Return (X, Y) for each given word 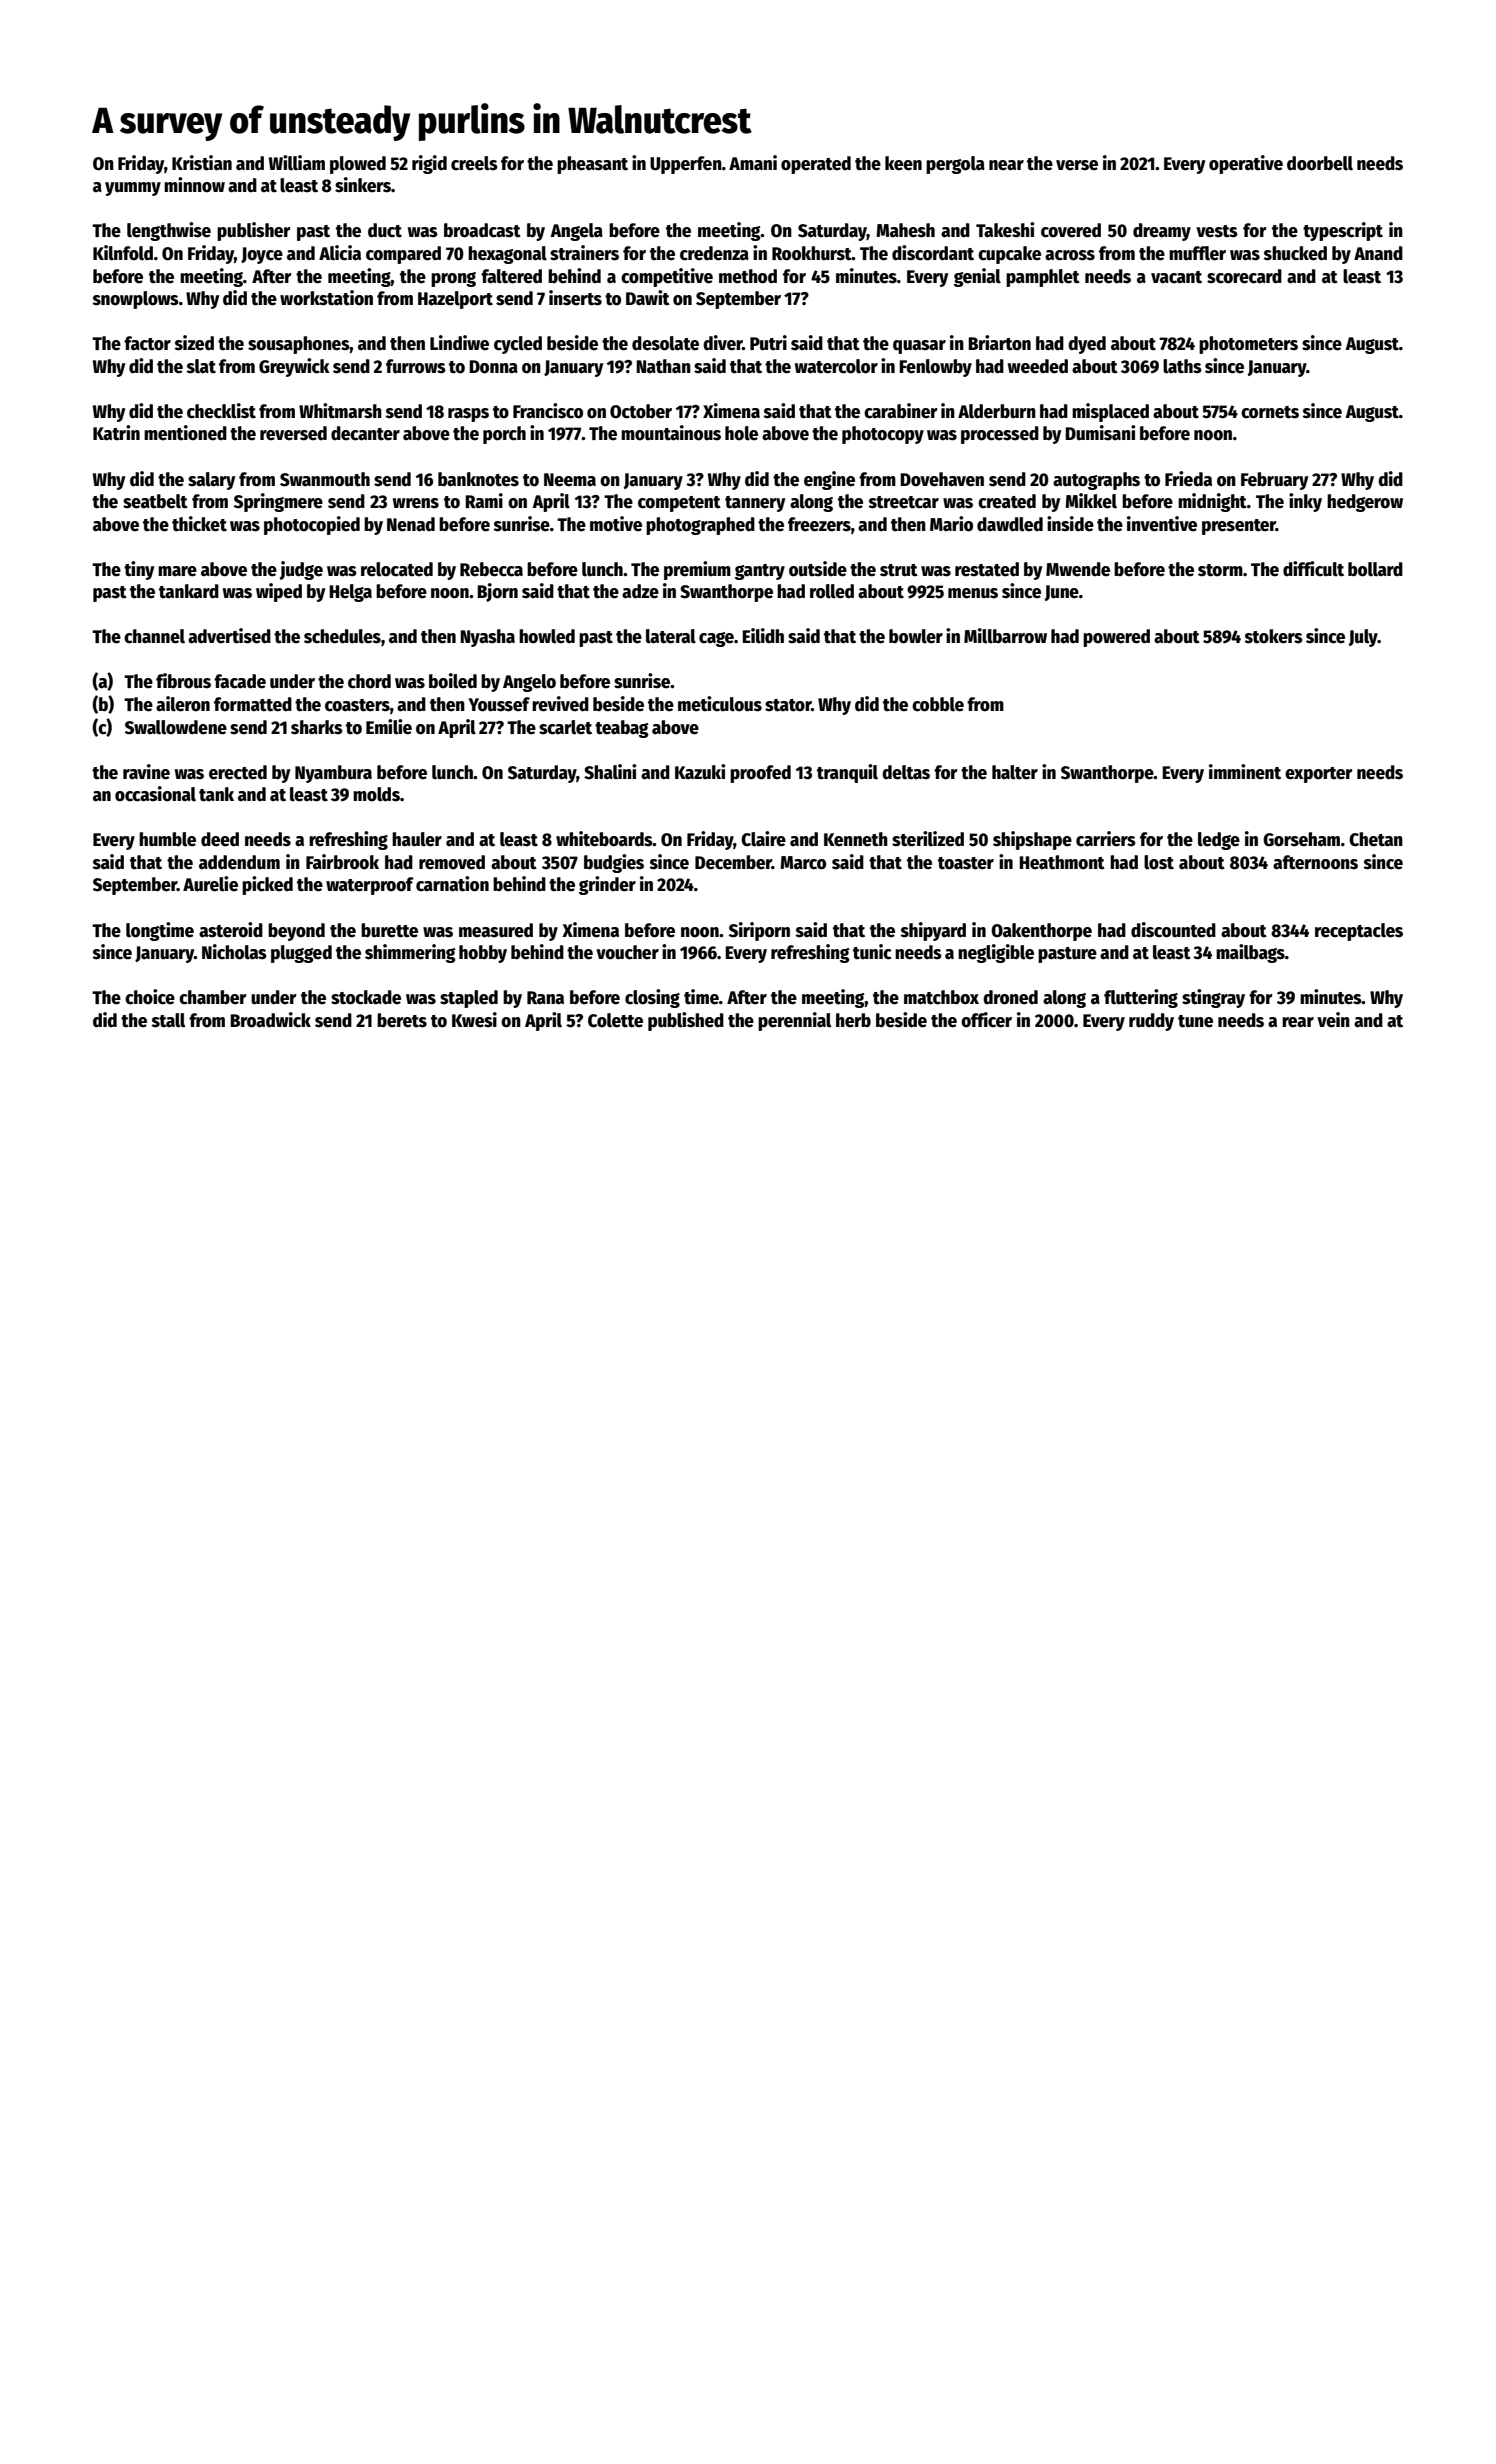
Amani (753, 163)
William (297, 163)
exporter (1319, 775)
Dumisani (1100, 433)
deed (220, 839)
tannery (755, 504)
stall (168, 1020)
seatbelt (155, 501)
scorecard (1244, 276)
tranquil (847, 773)
